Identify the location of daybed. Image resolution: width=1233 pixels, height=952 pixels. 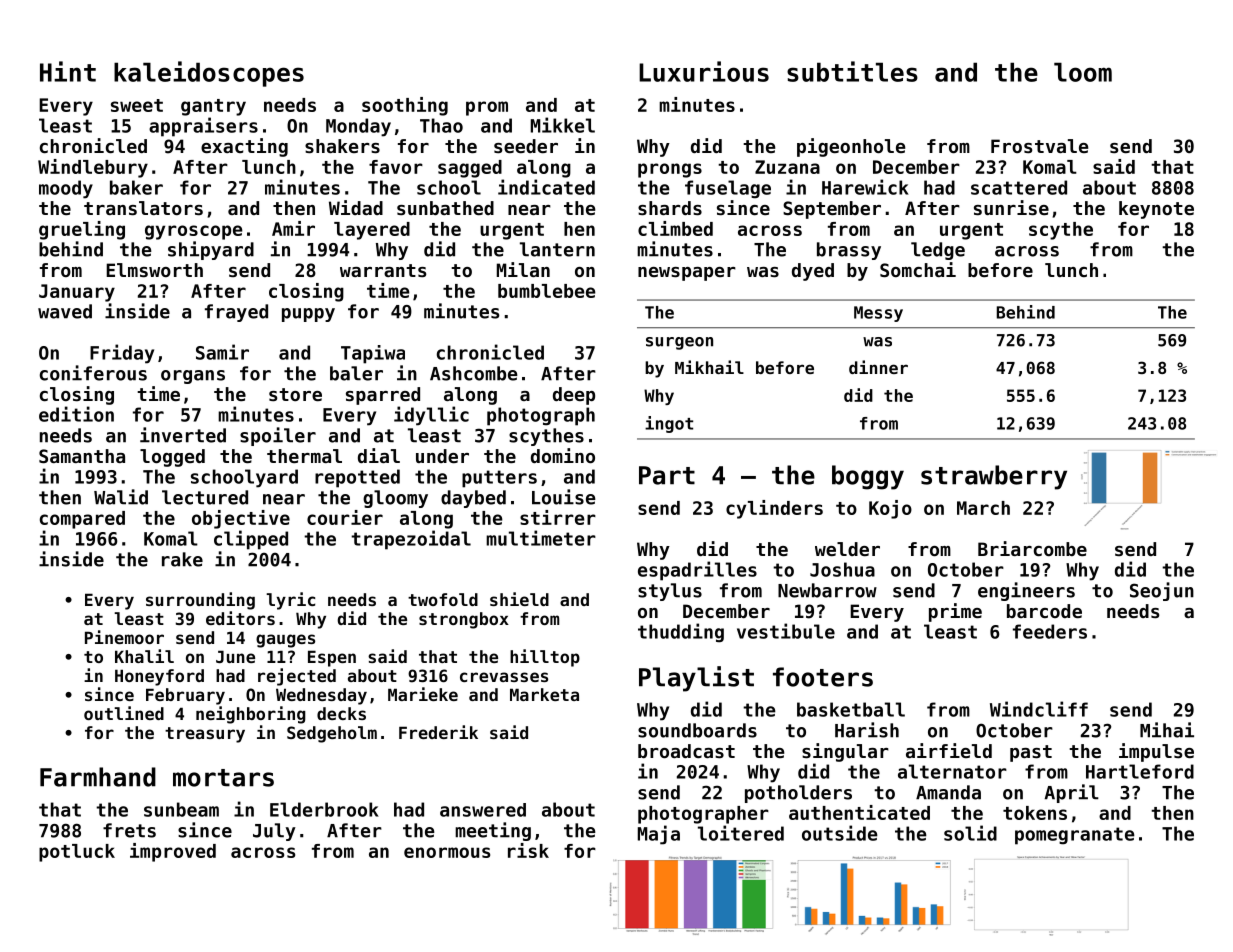
(473, 499).
